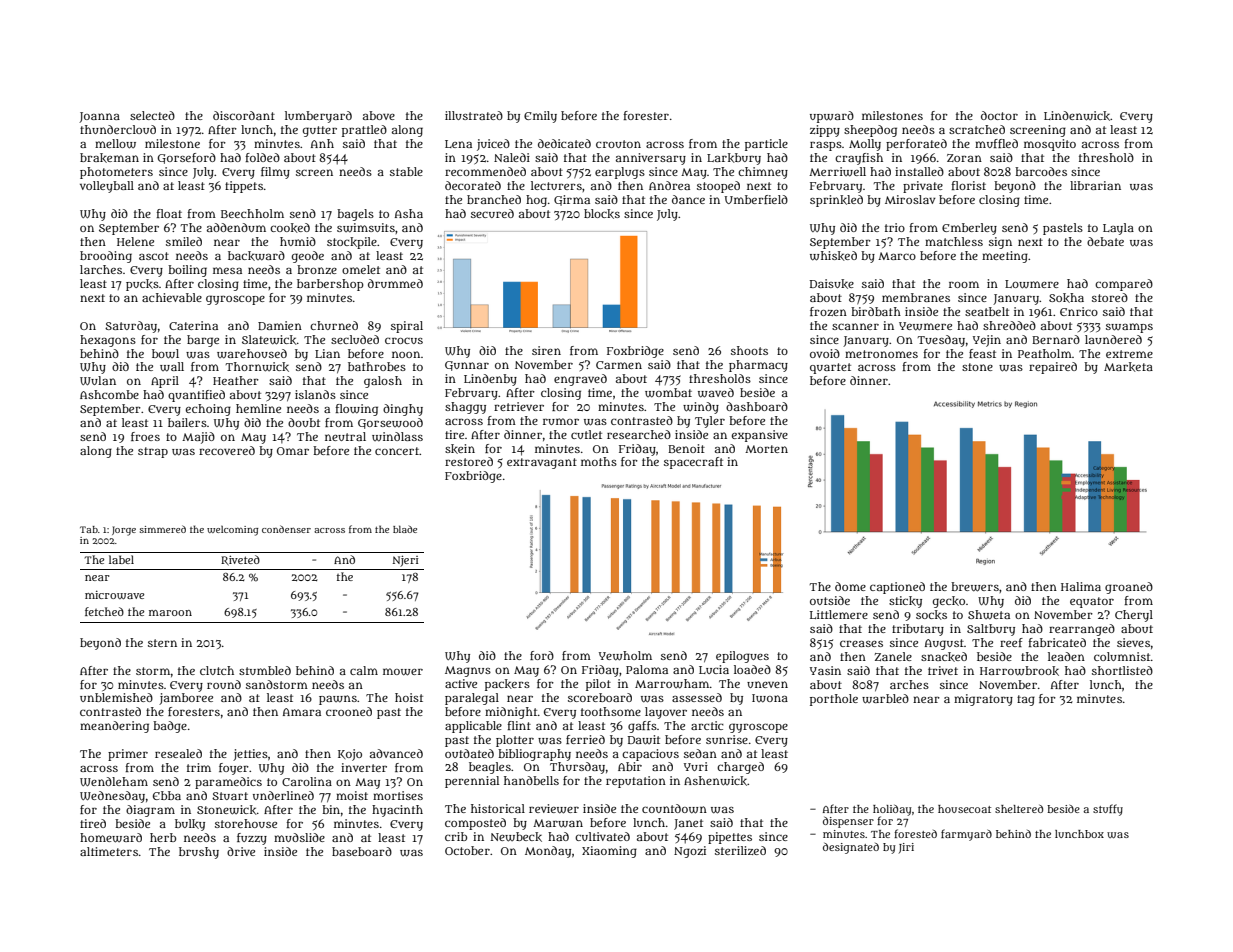 This page has height=952, width=1233. I want to click on repaired, so click(1053, 368).
